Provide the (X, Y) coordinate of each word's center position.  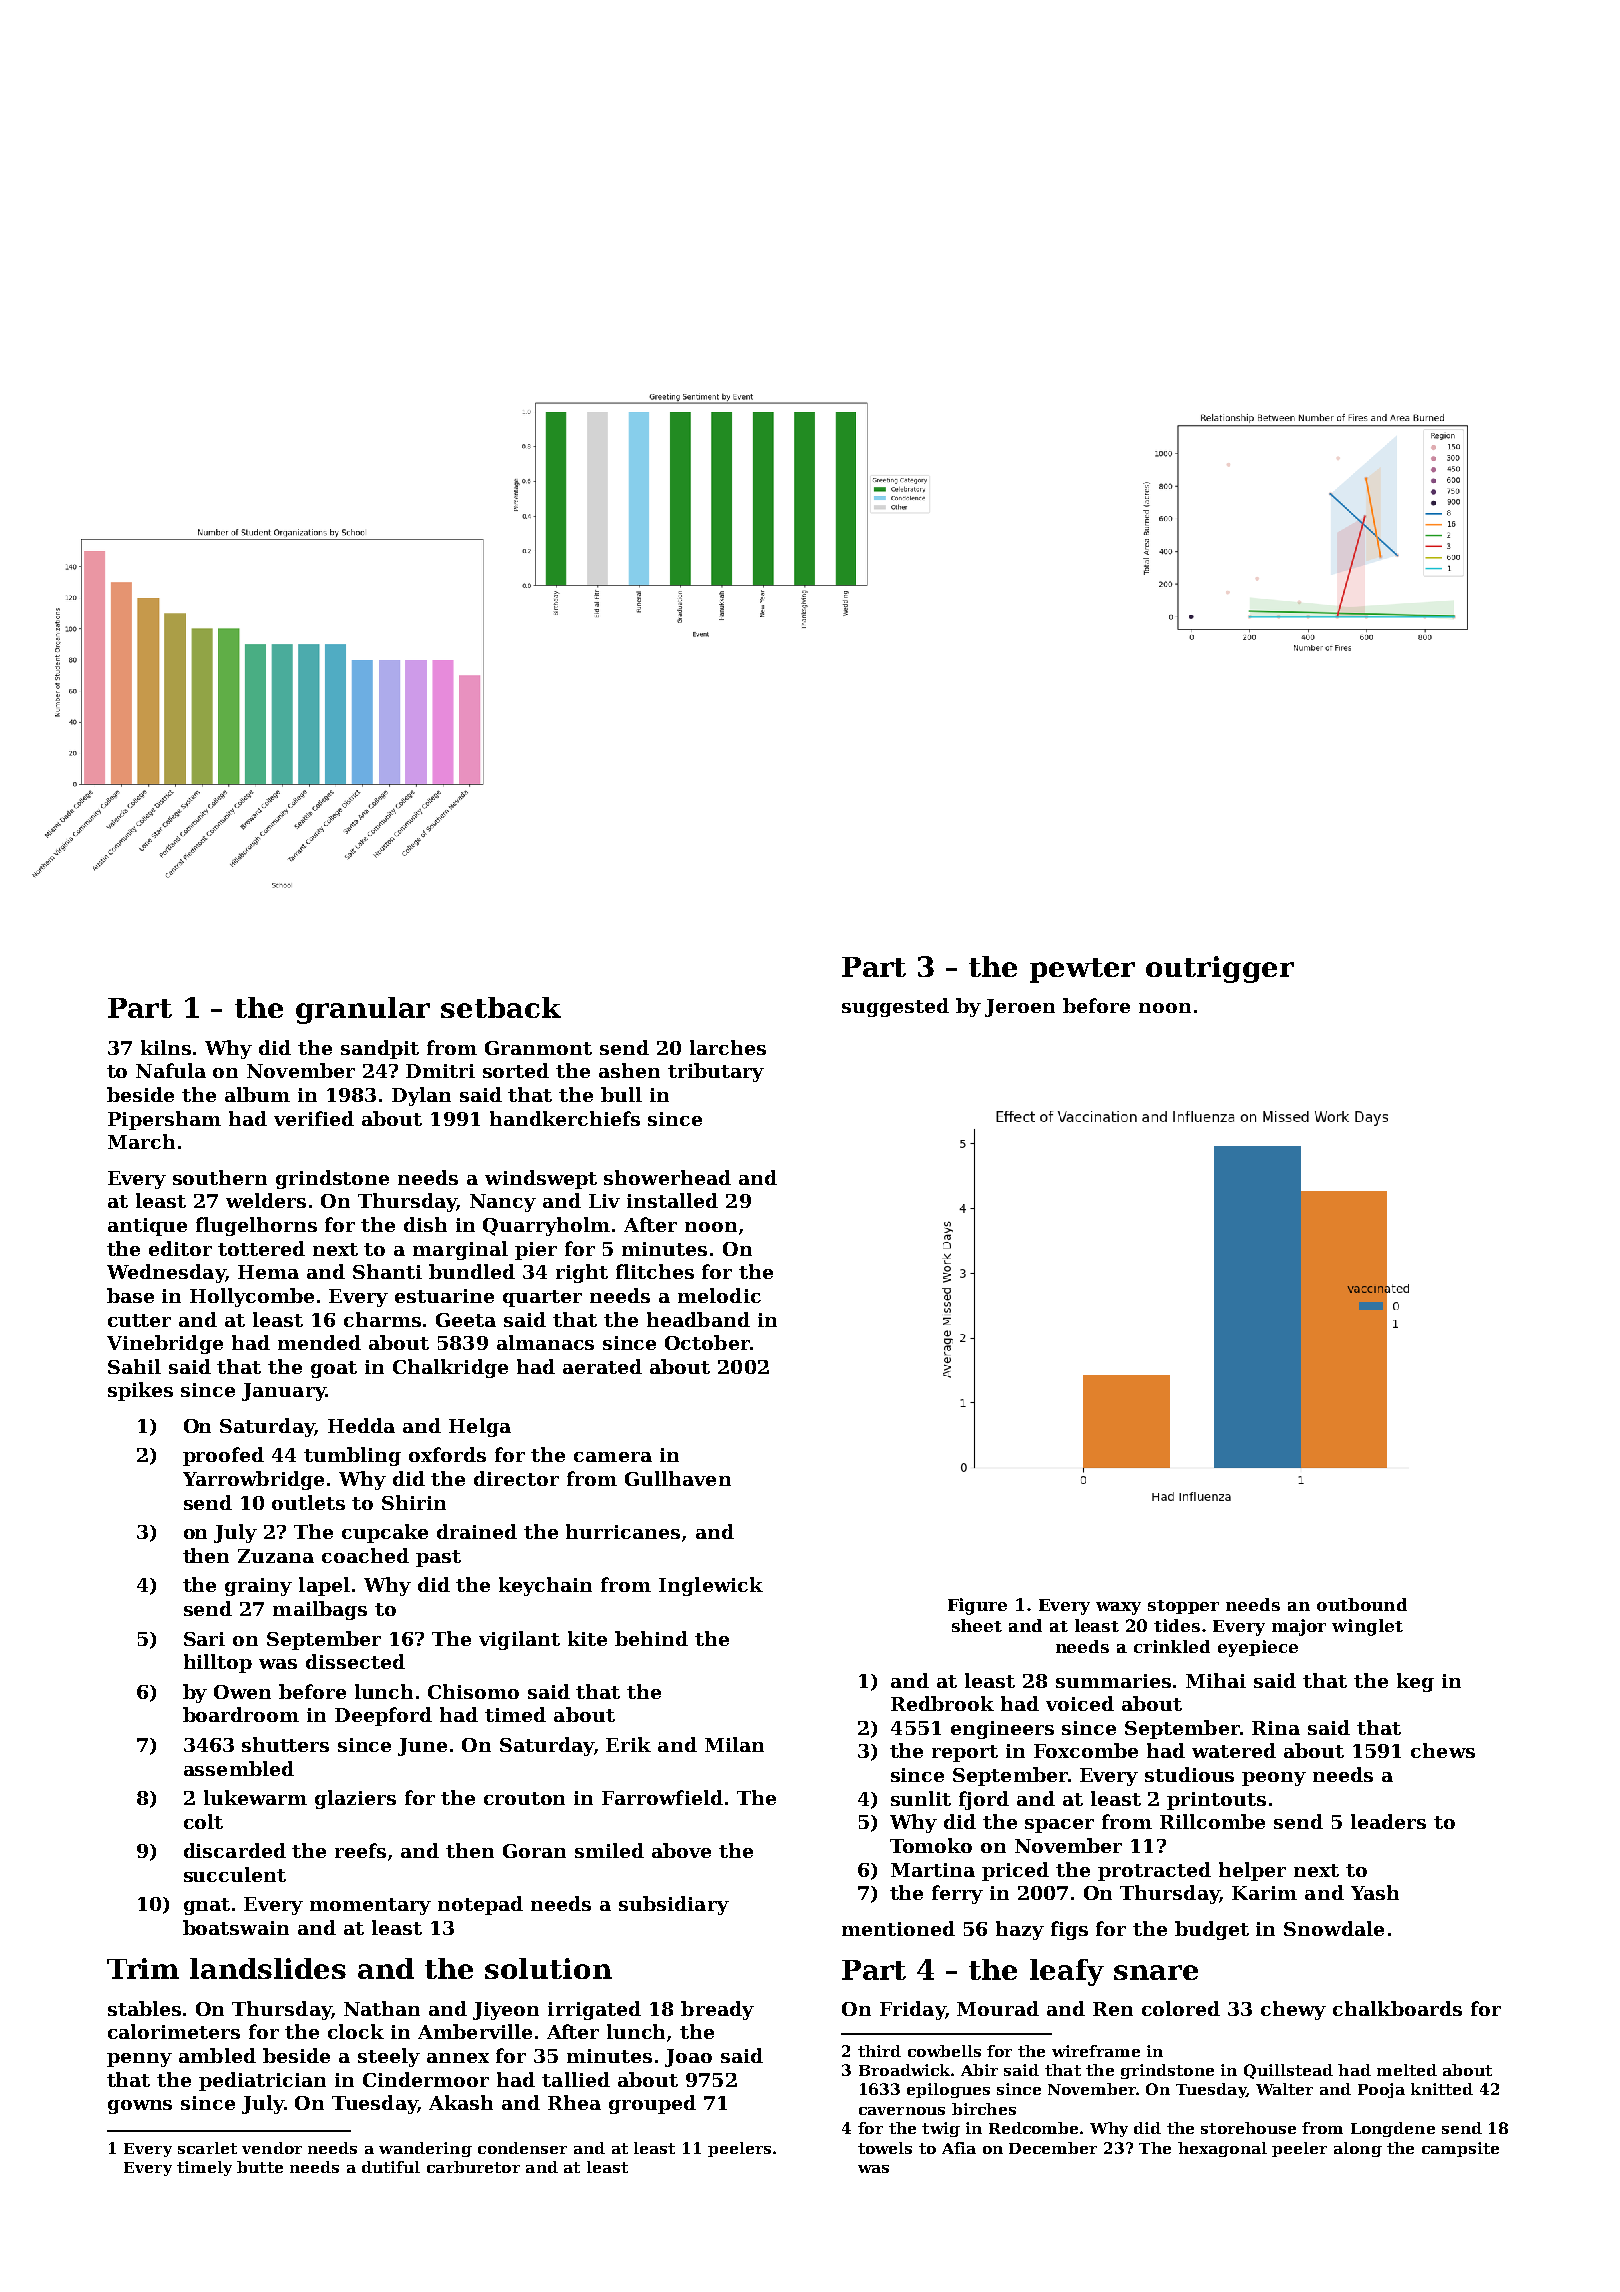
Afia (959, 2148)
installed (672, 1200)
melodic (719, 1295)
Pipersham (164, 1120)
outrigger (1220, 969)
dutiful (391, 2167)
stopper (1183, 1607)
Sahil (134, 1366)
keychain (545, 1586)
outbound (1362, 1604)
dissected (355, 1661)
